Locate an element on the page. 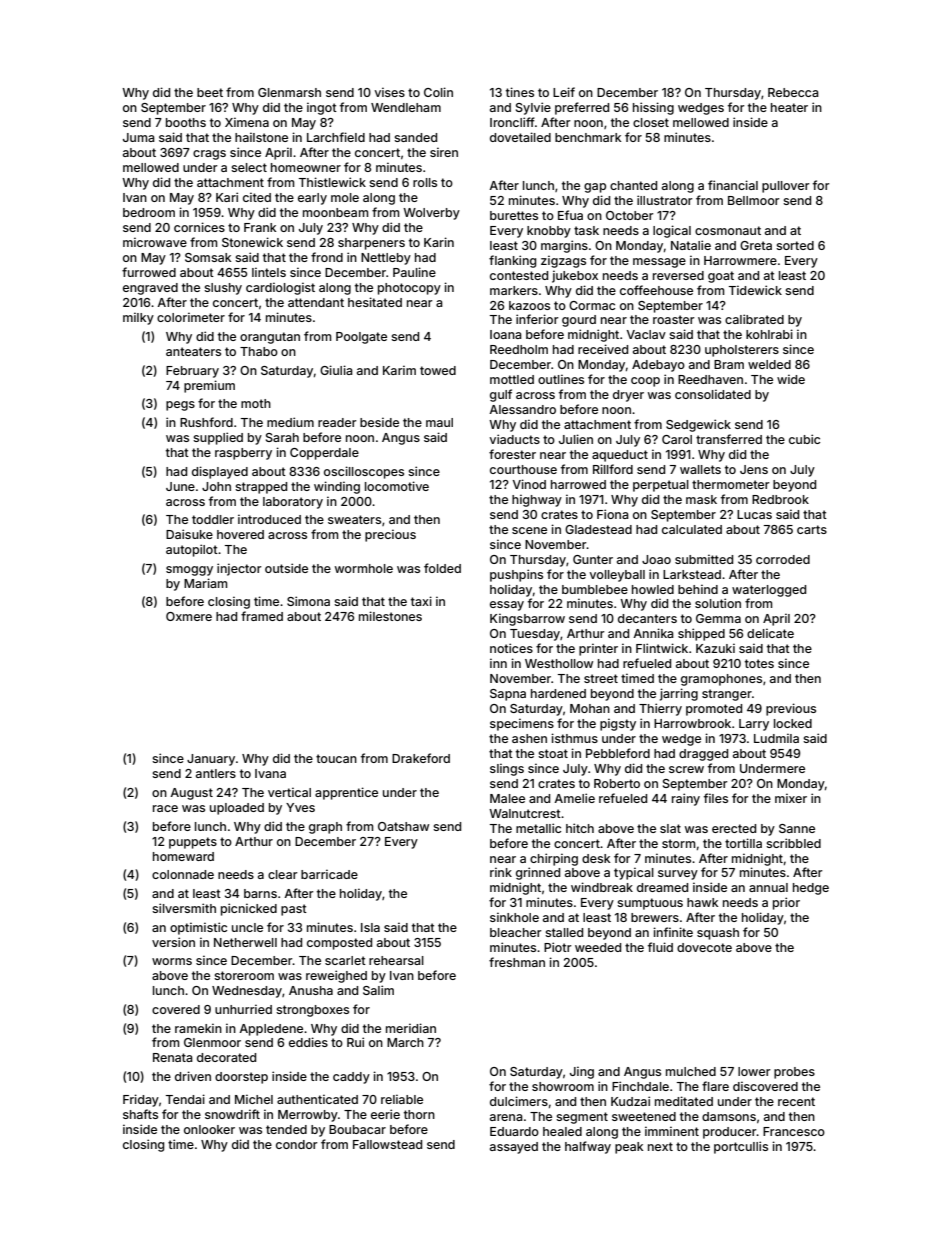 The width and height of the page is (952, 1233). wallets is located at coordinates (700, 469).
